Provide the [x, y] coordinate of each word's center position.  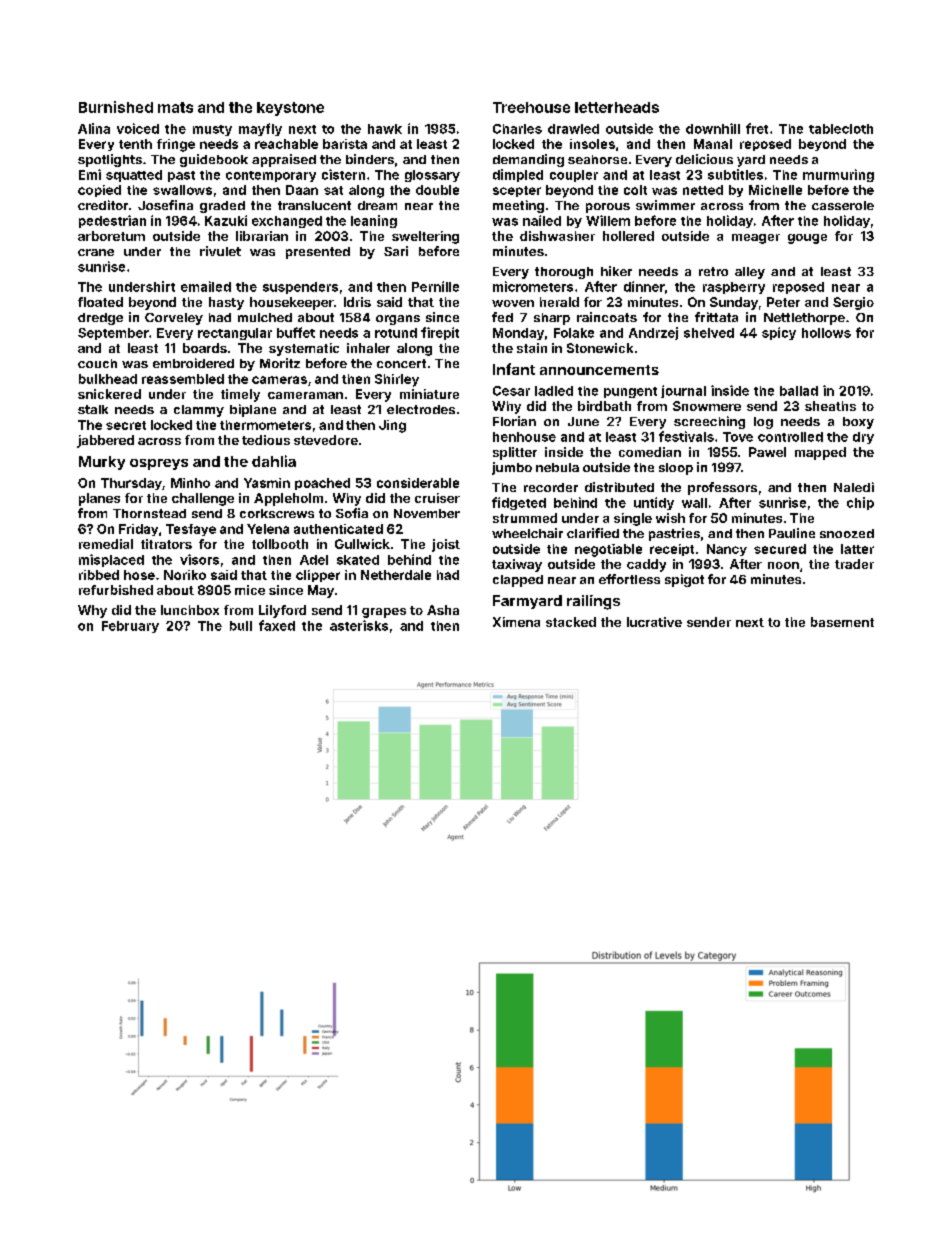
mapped [820, 453]
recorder [551, 487]
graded [222, 207]
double [437, 190]
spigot [684, 580]
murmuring [838, 175]
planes [99, 499]
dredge [100, 319]
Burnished [116, 107]
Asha [443, 610]
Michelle [775, 190]
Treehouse [531, 107]
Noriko [185, 575]
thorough [564, 273]
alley [750, 273]
